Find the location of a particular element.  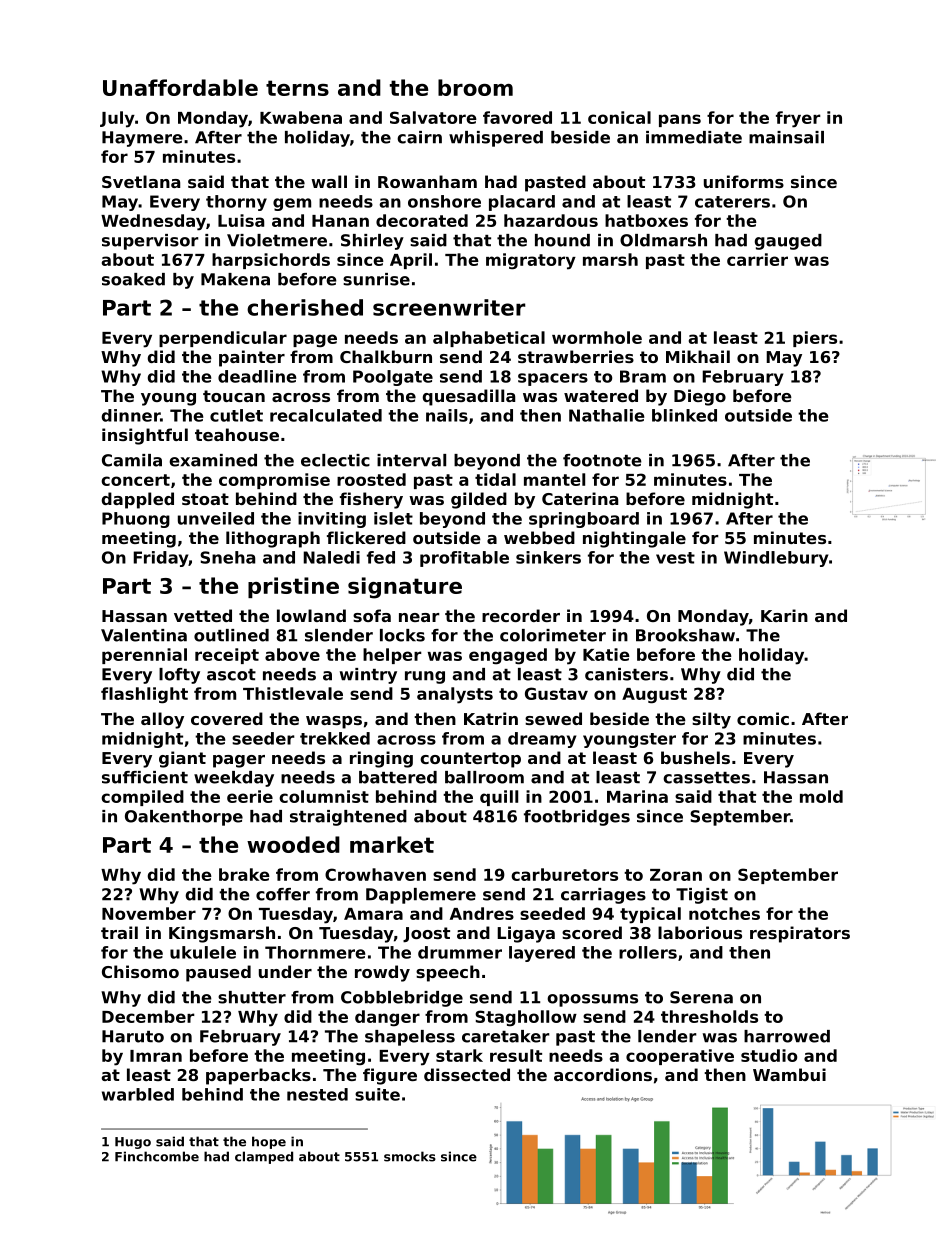

footnote is located at coordinates (602, 460).
